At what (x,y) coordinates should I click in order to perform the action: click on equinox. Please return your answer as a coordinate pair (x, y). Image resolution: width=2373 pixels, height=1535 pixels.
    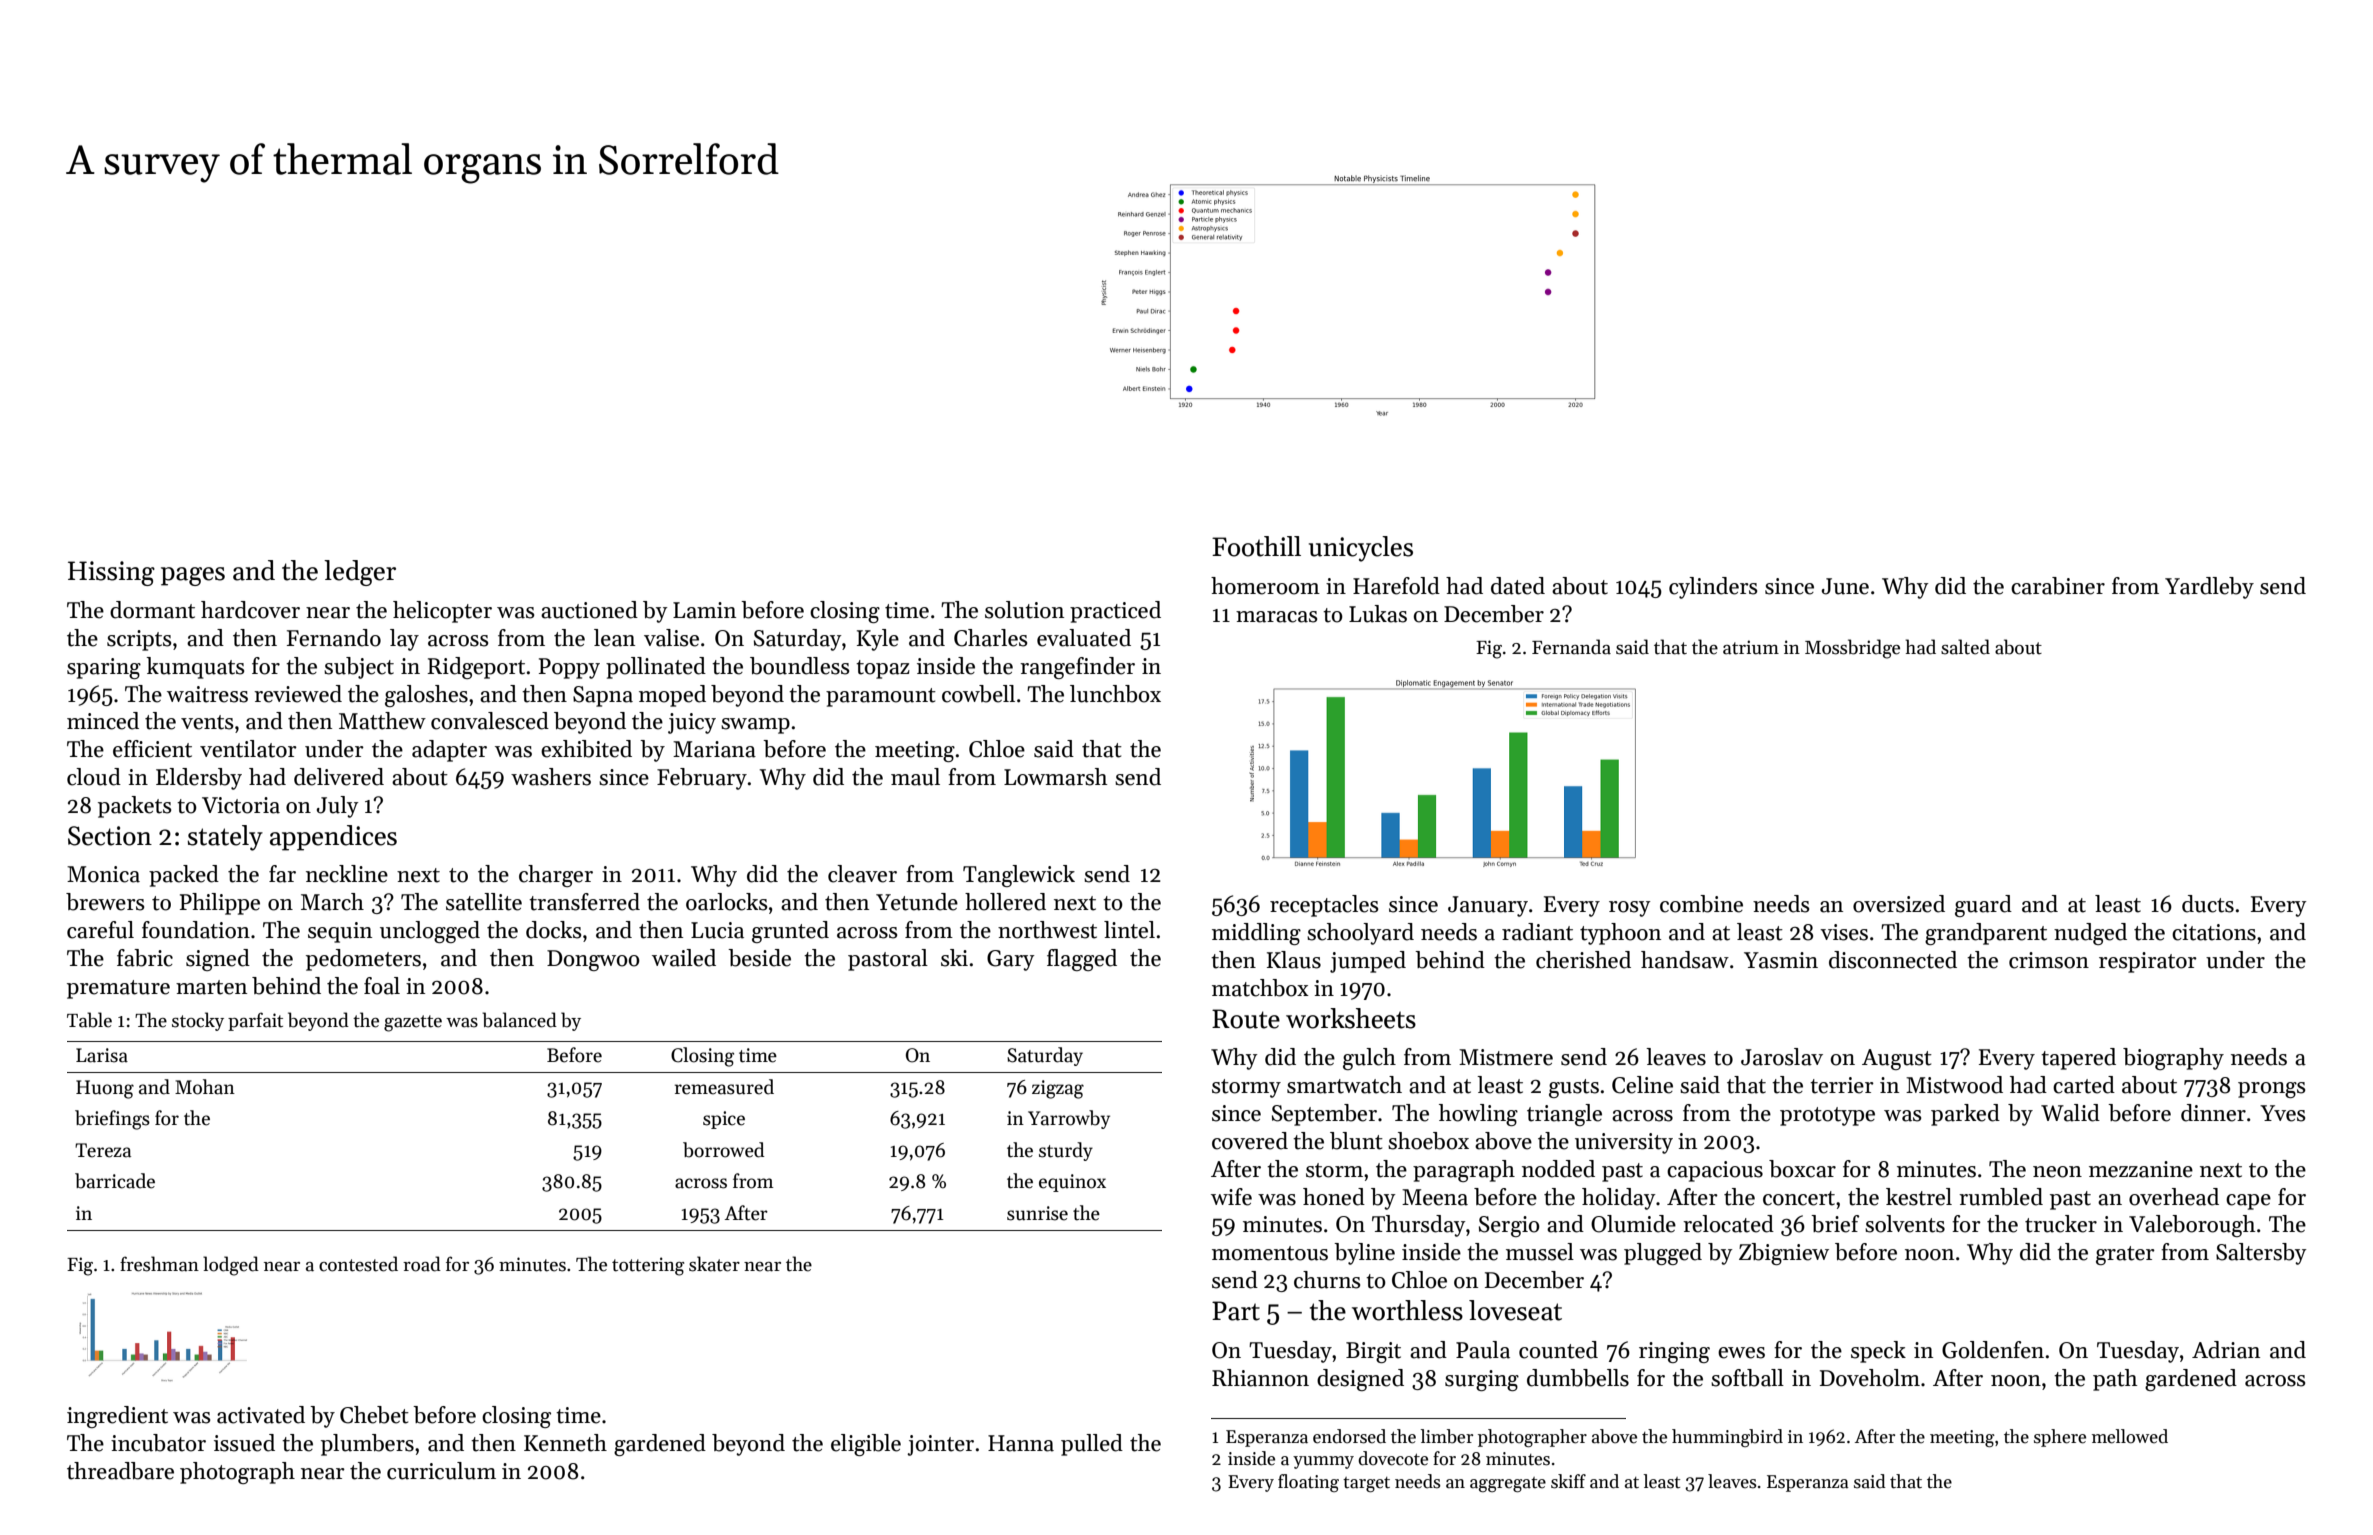
    Looking at the image, I should click on (1072, 1183).
